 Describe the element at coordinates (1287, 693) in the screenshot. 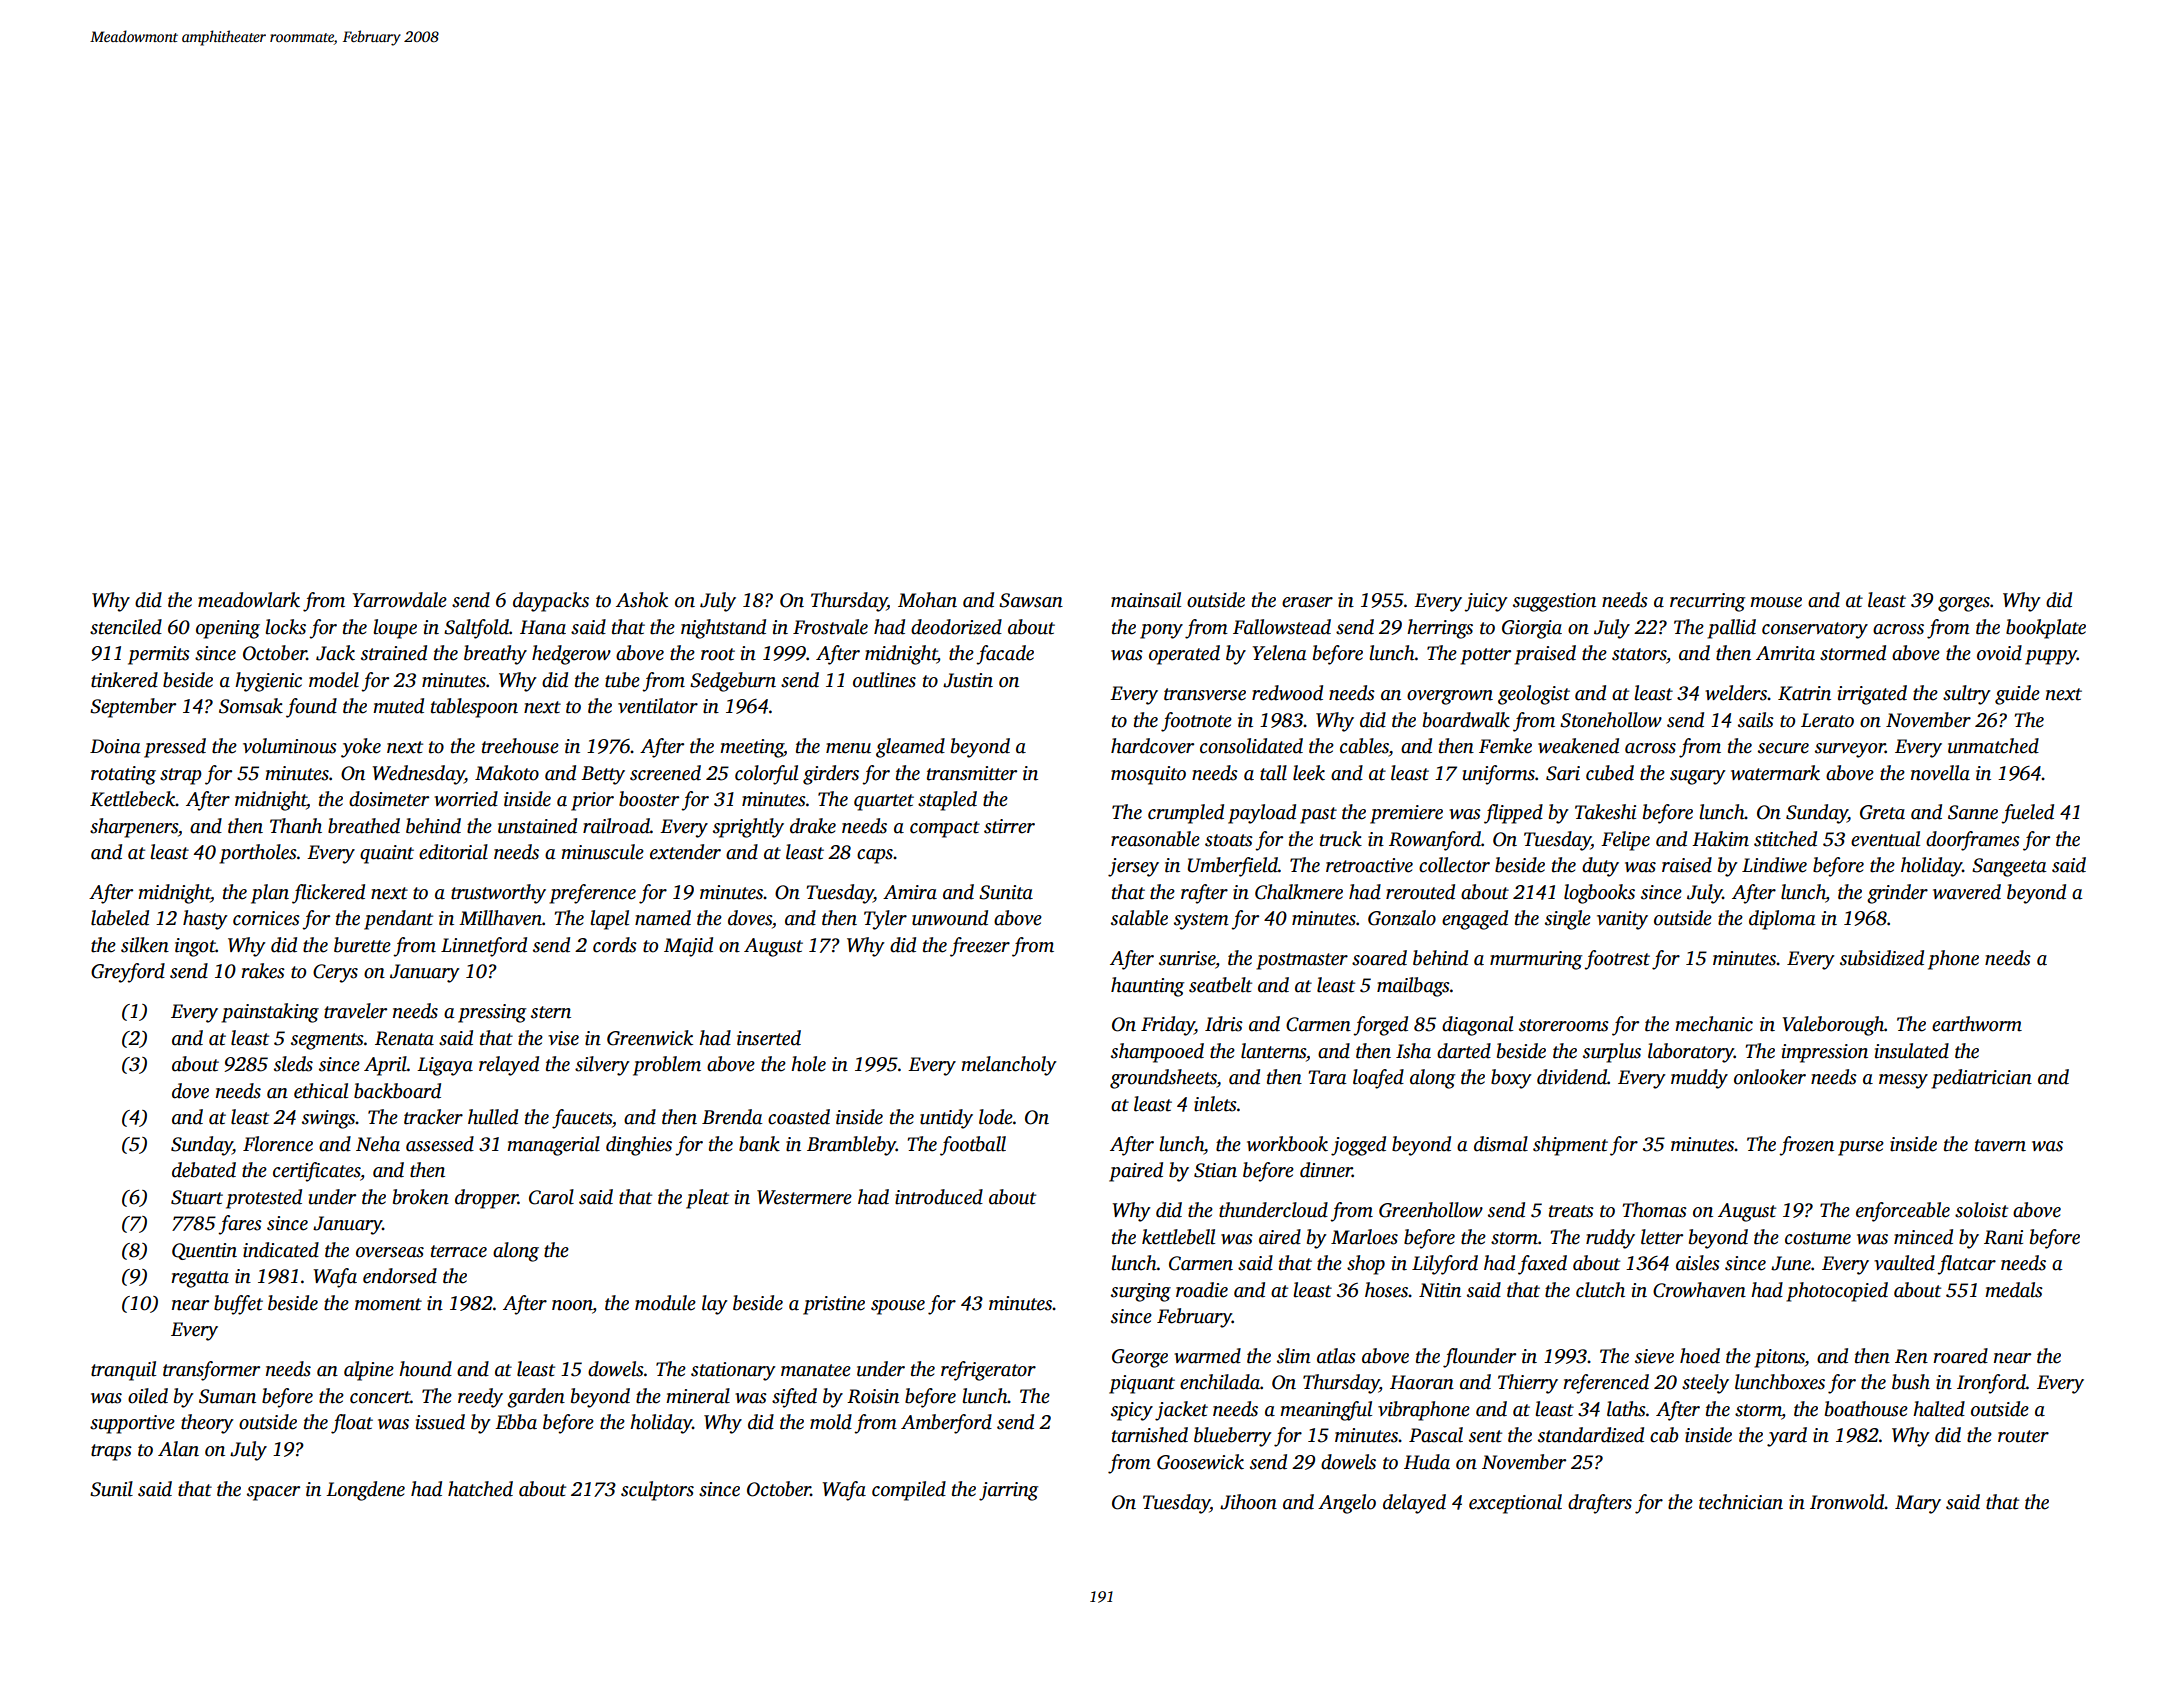

I see `redwood` at that location.
